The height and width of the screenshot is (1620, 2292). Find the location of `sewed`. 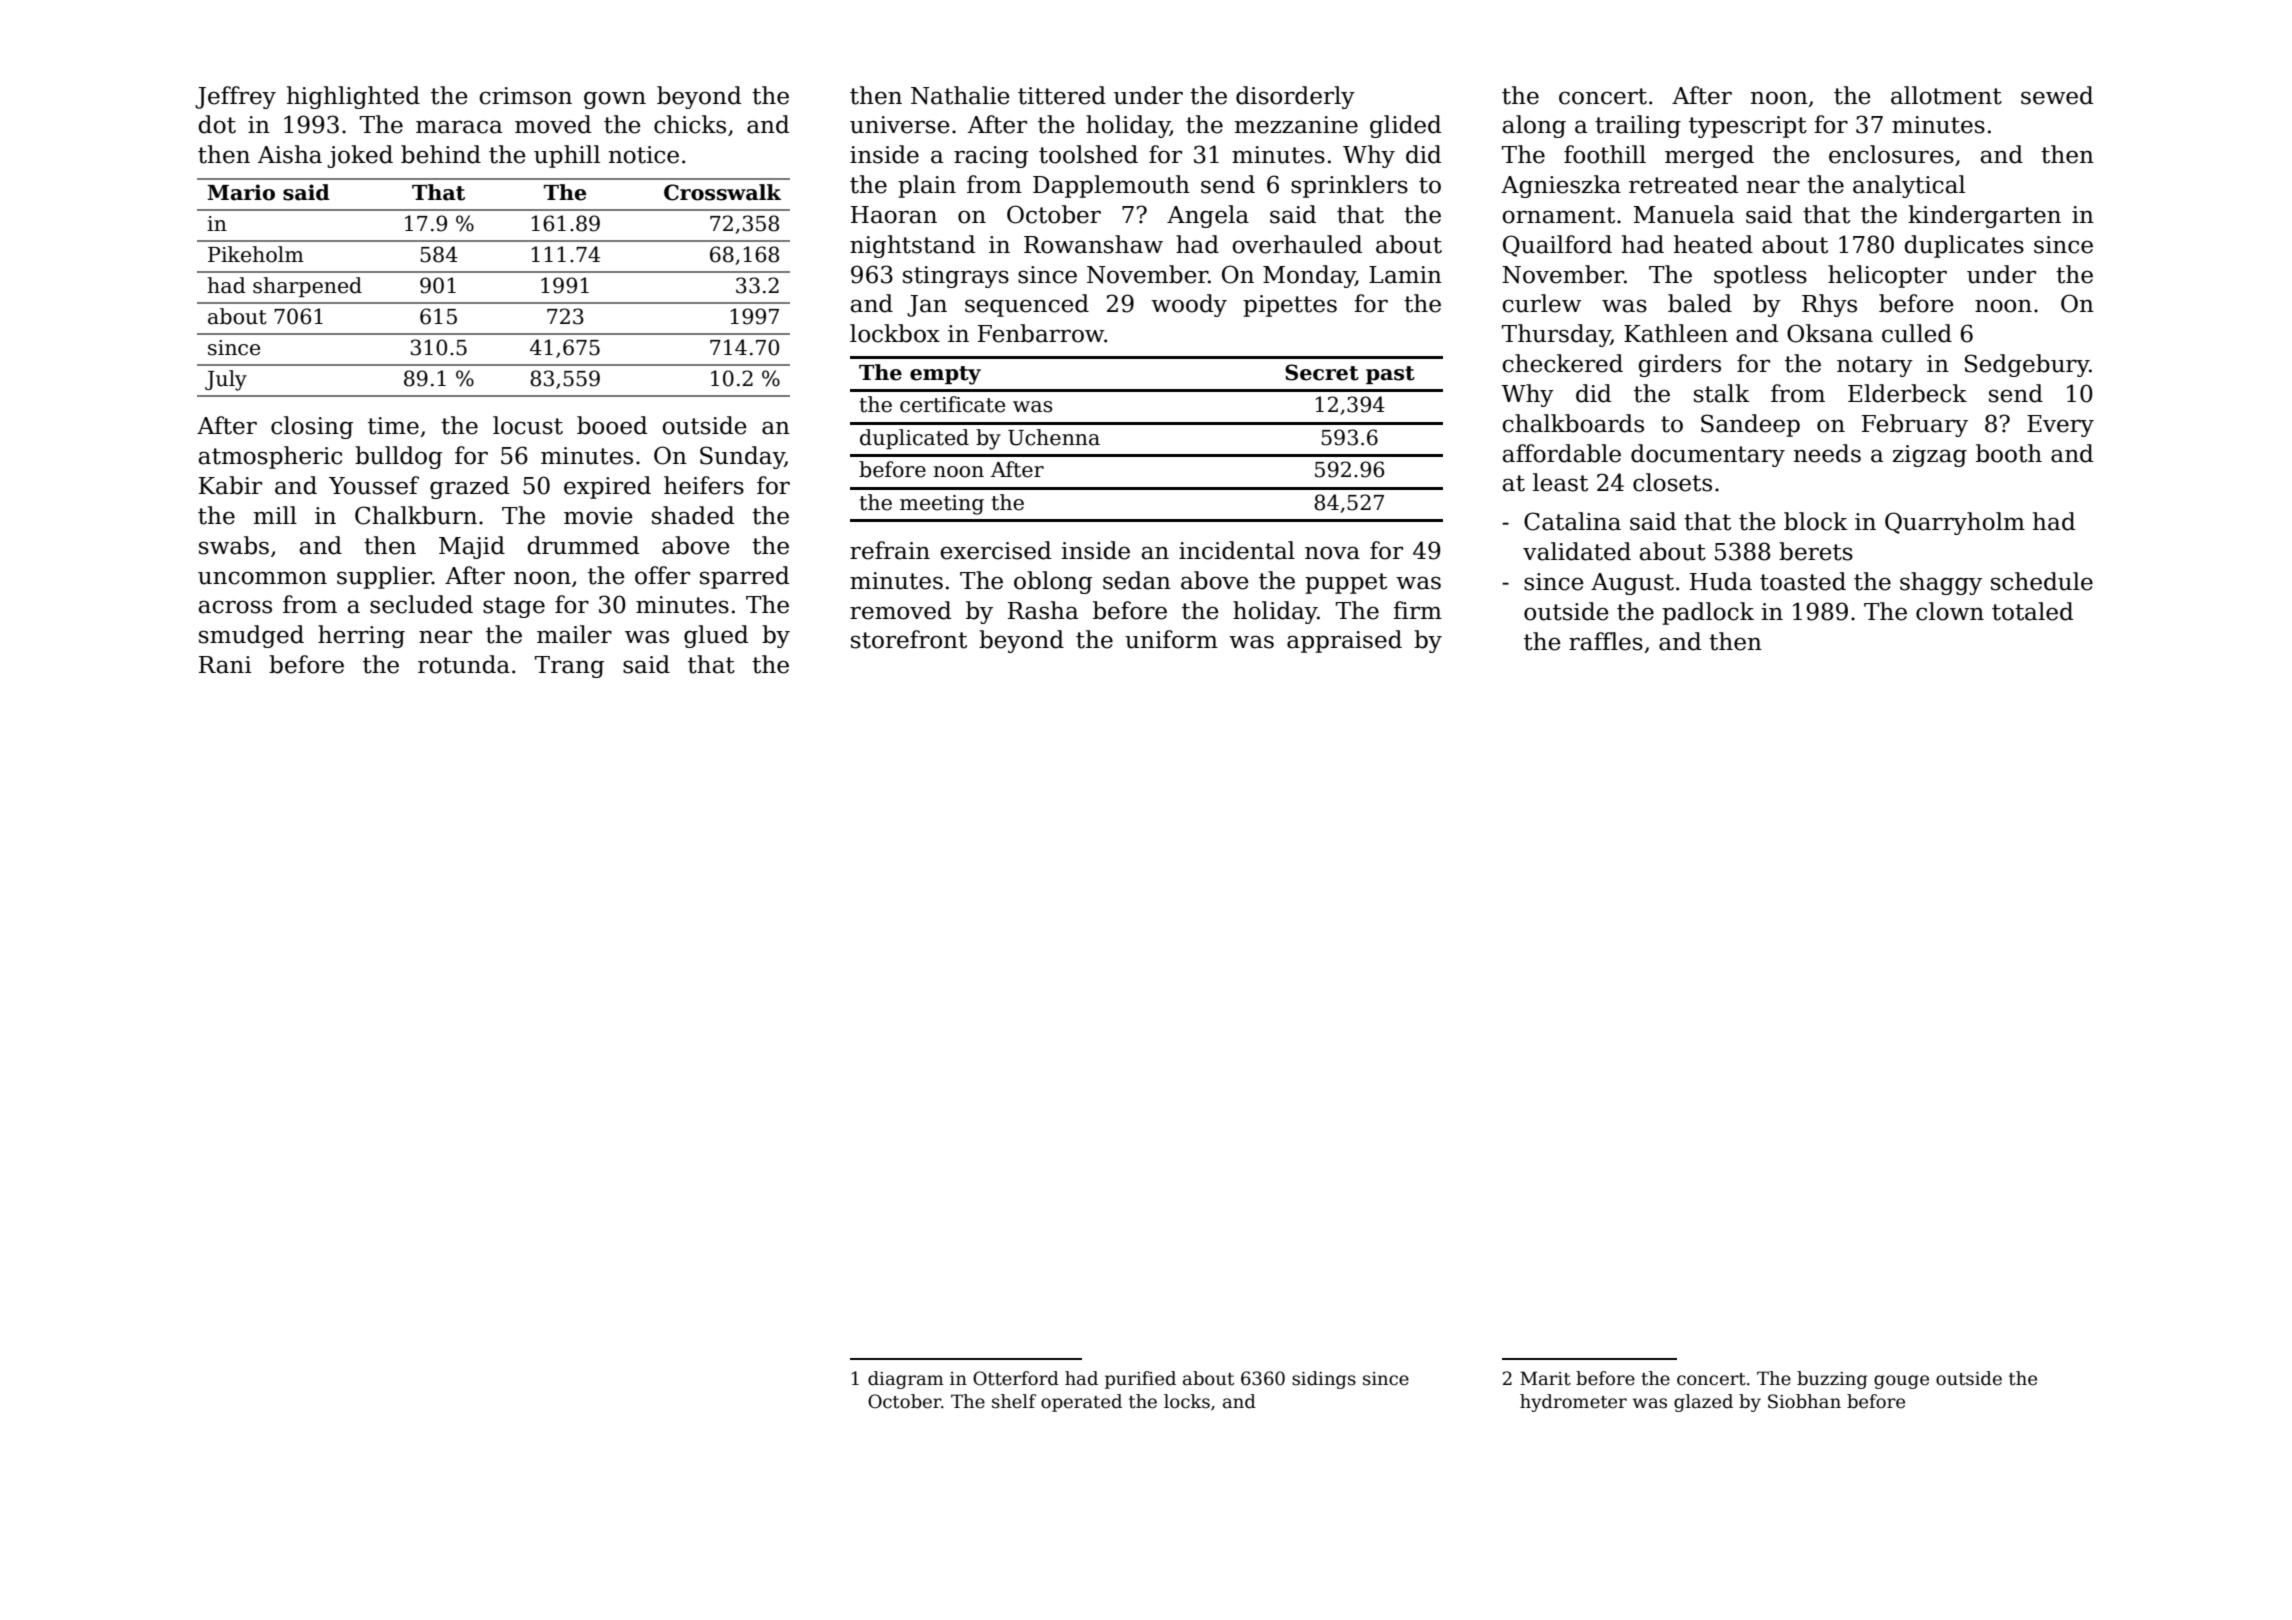

sewed is located at coordinates (2057, 95).
